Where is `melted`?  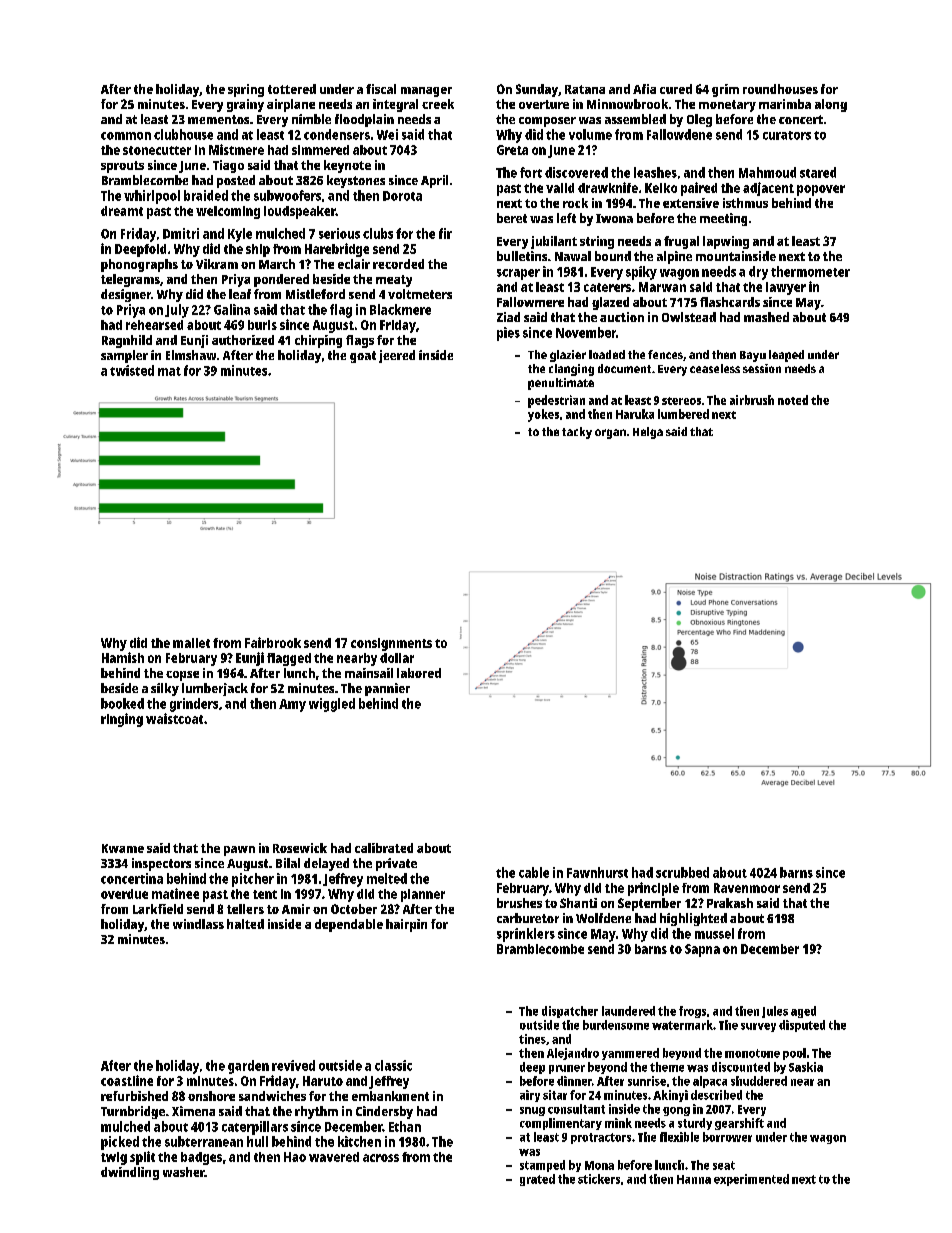
melted is located at coordinates (387, 878).
